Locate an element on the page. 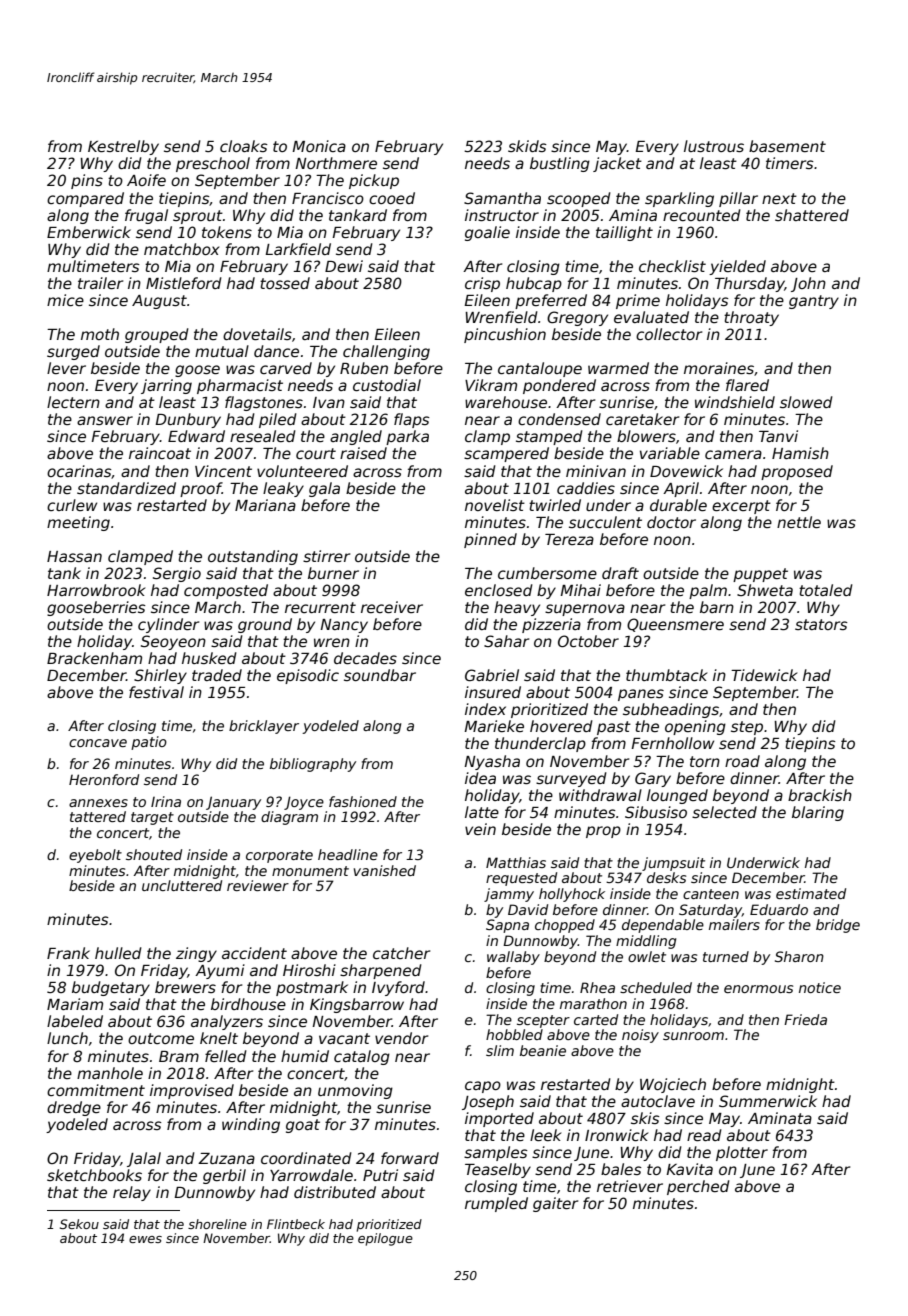 The image size is (908, 1316). Kestrelby is located at coordinates (123, 147).
